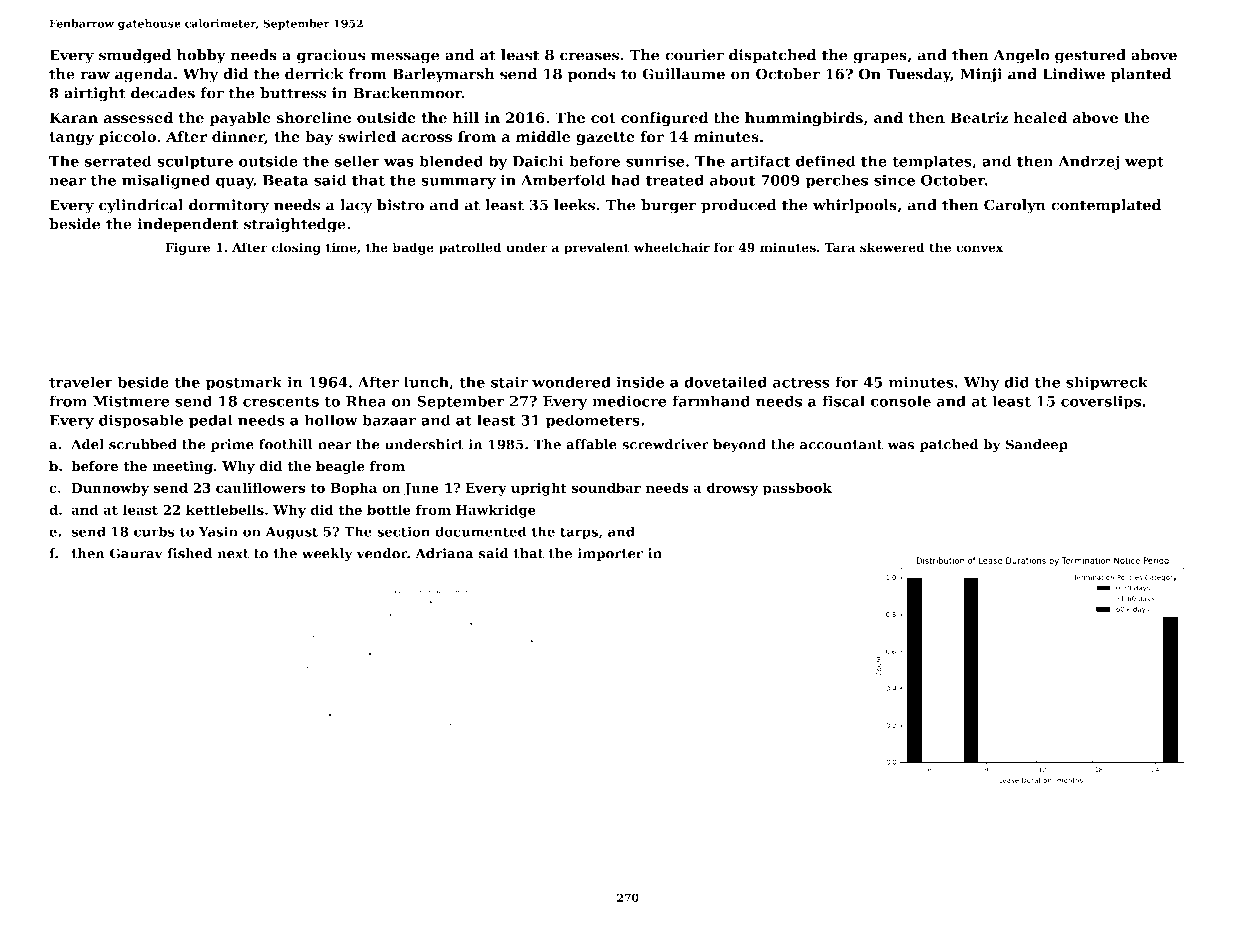 The width and height of the screenshot is (1233, 952). Describe the element at coordinates (979, 249) in the screenshot. I see `convex` at that location.
